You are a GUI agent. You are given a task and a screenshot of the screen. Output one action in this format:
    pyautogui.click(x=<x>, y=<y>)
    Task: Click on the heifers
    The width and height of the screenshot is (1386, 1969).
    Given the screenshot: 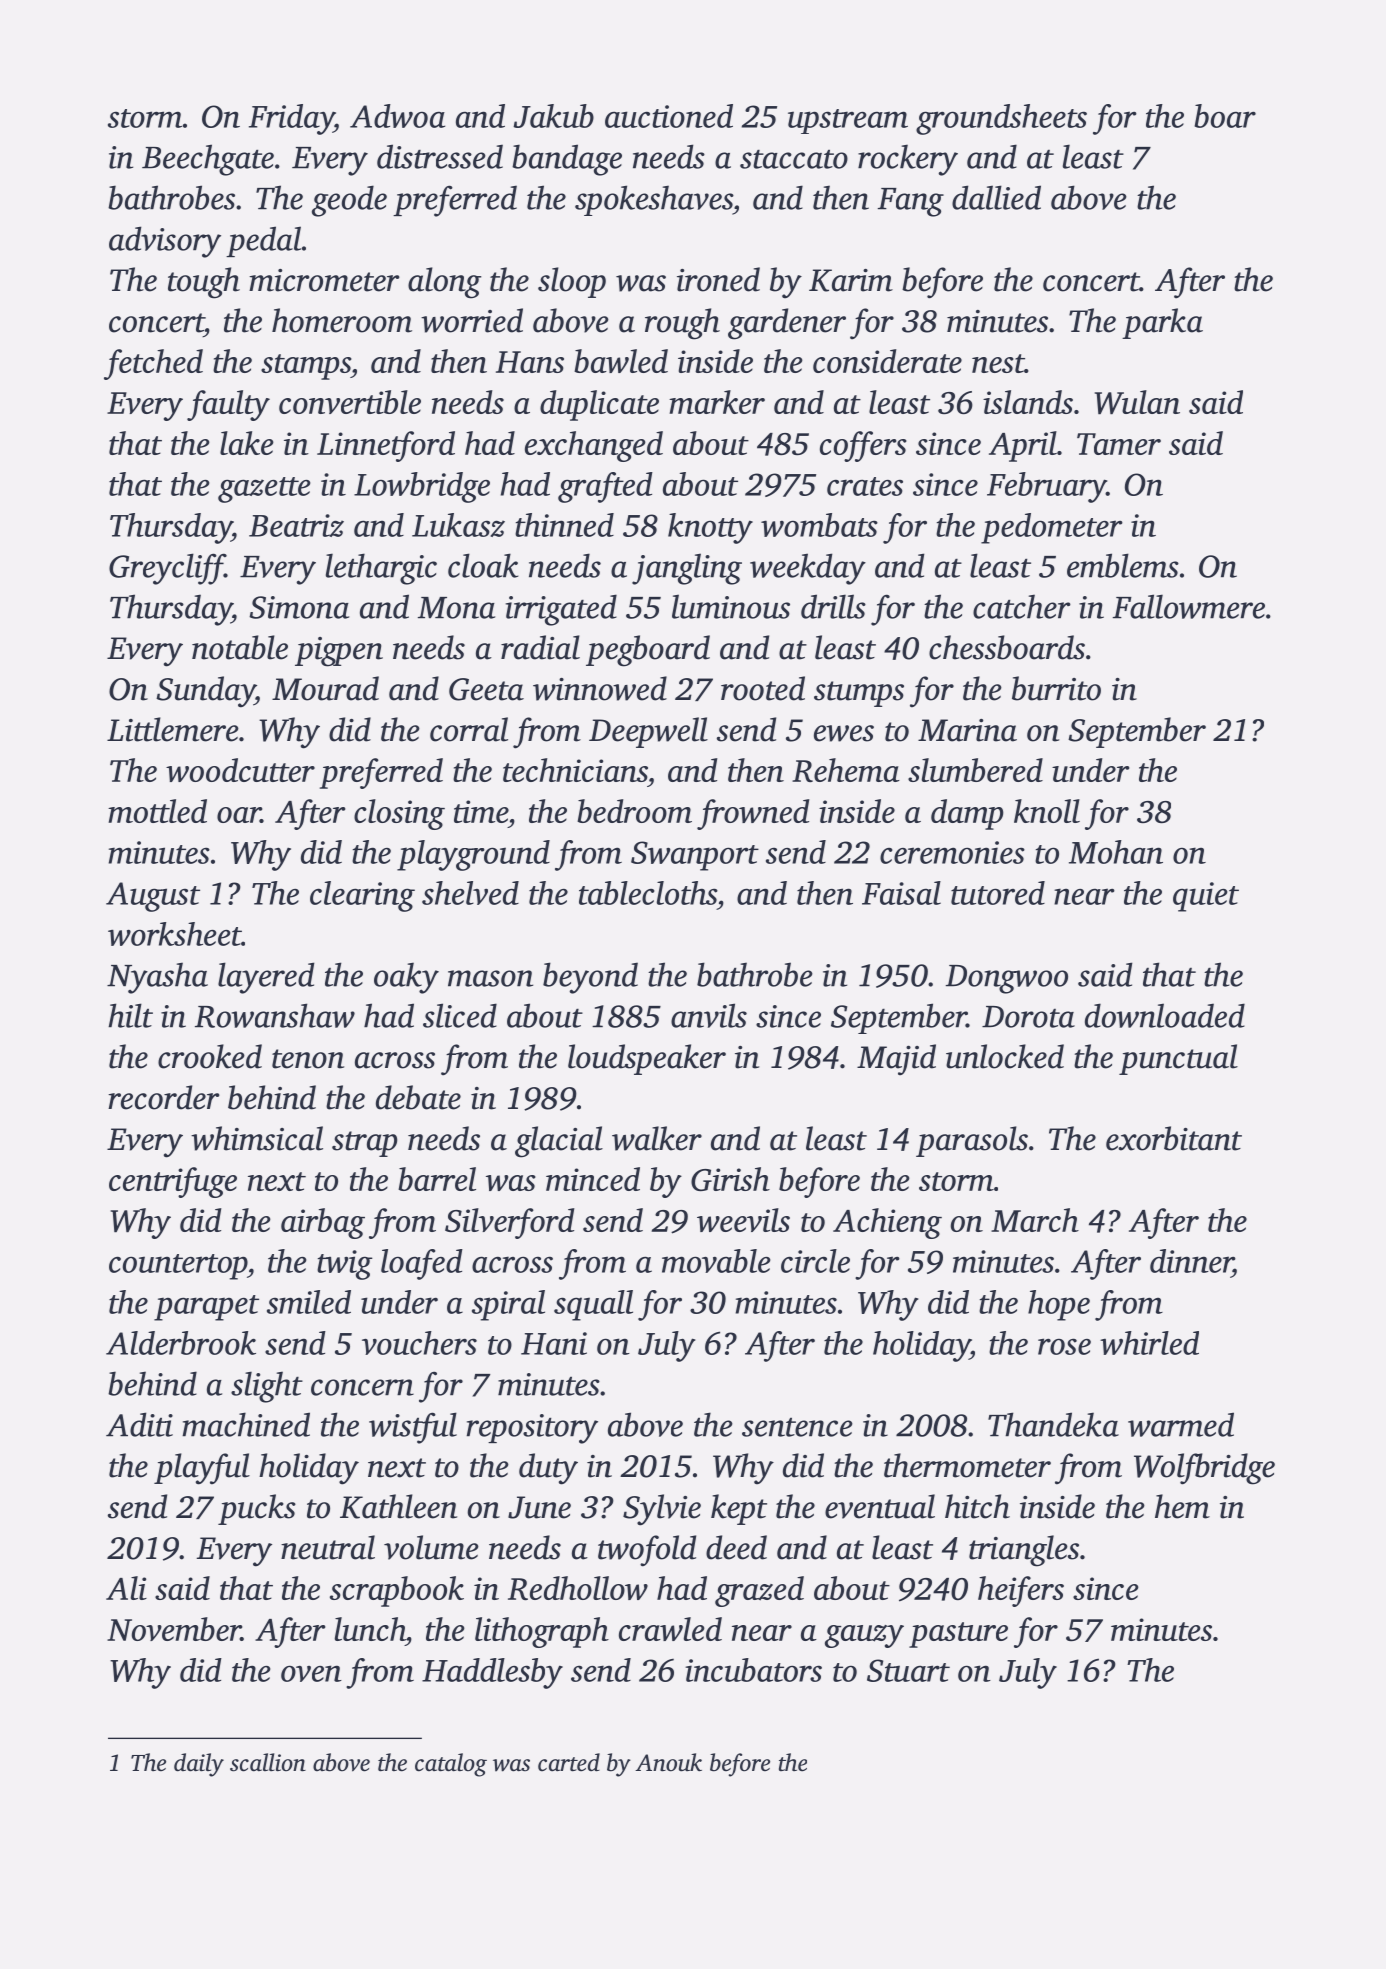 What is the action you would take?
    pyautogui.click(x=1021, y=1591)
